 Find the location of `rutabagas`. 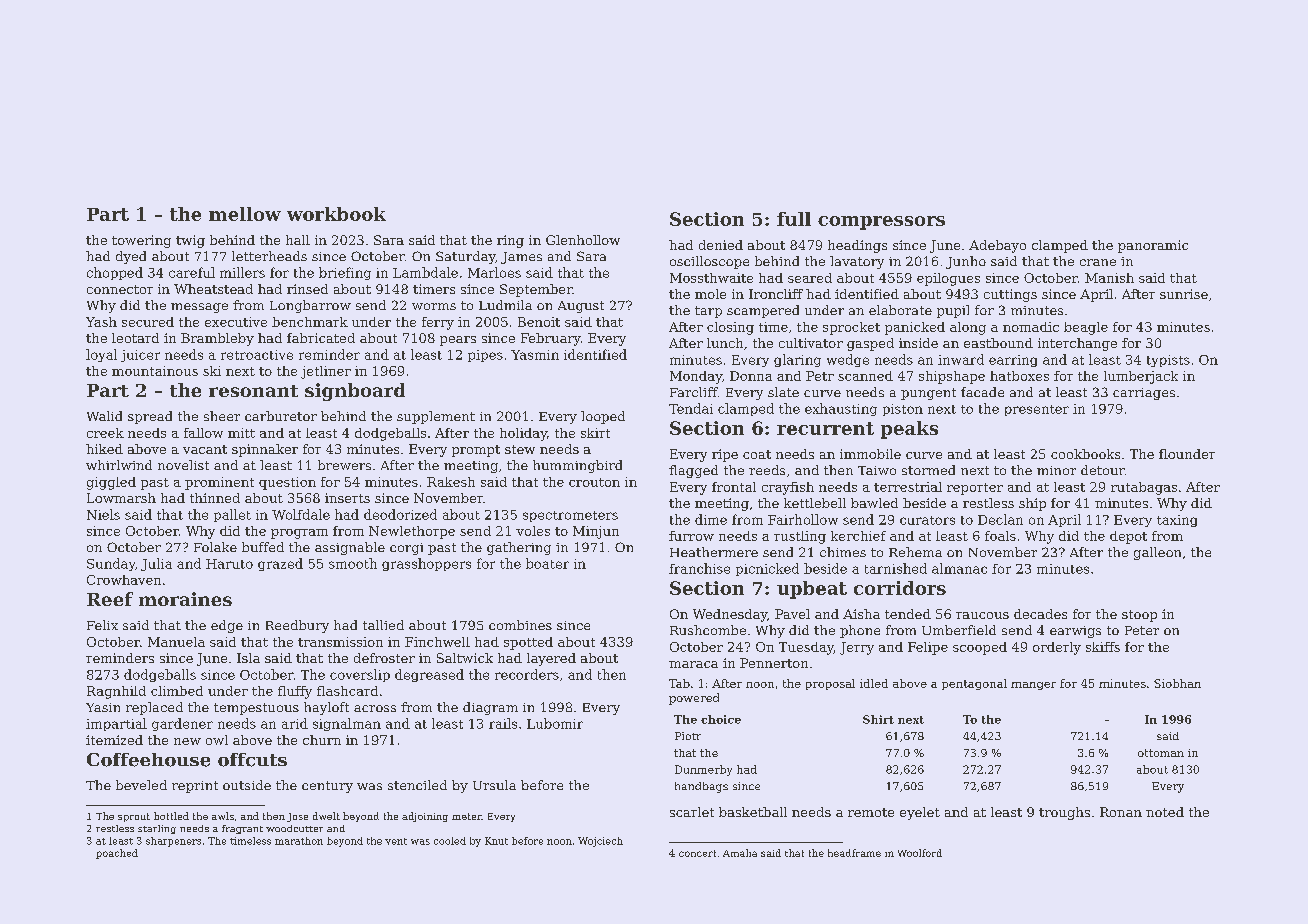

rutabagas is located at coordinates (1144, 488).
